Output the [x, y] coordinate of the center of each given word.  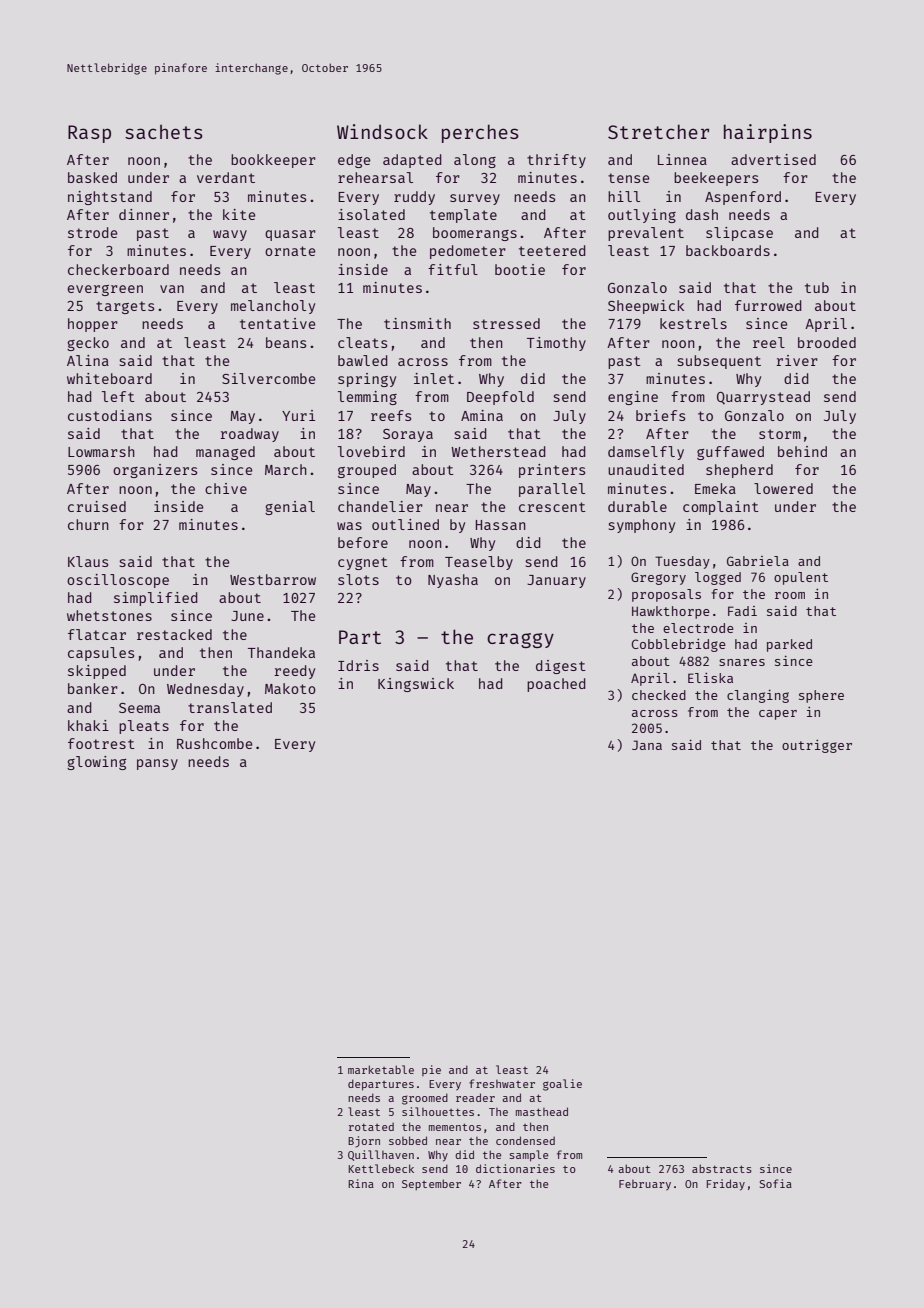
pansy [157, 764]
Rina [361, 1183]
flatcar [97, 634]
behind [802, 451]
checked [659, 695]
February [645, 1185]
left [118, 396]
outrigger [817, 746]
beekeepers [716, 179]
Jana [647, 745]
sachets [164, 131]
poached [556, 685]
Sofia [776, 1183]
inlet [434, 378]
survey [475, 199]
